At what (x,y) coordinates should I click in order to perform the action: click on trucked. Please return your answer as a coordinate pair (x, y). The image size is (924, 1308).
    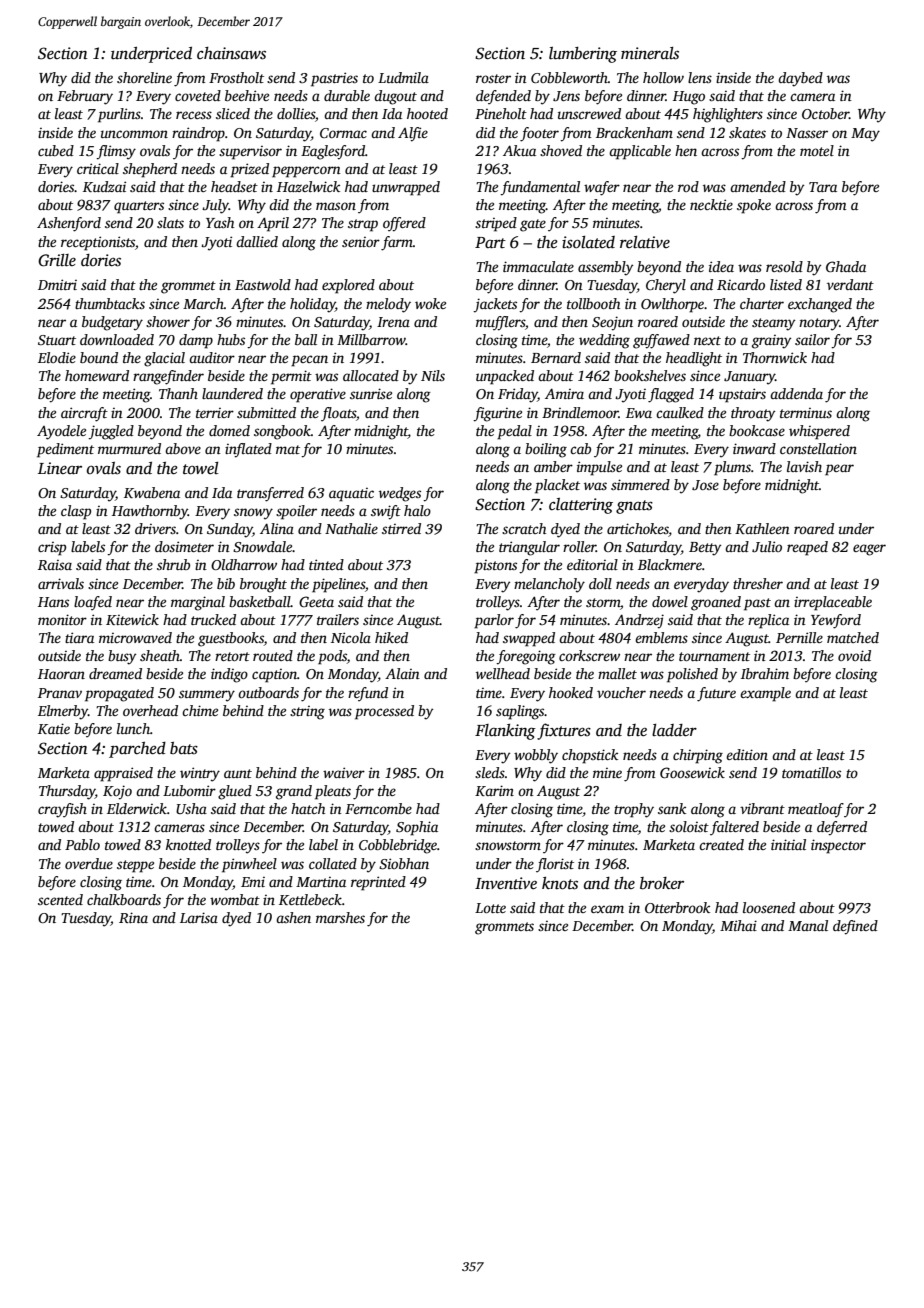
    Looking at the image, I should click on (213, 619).
